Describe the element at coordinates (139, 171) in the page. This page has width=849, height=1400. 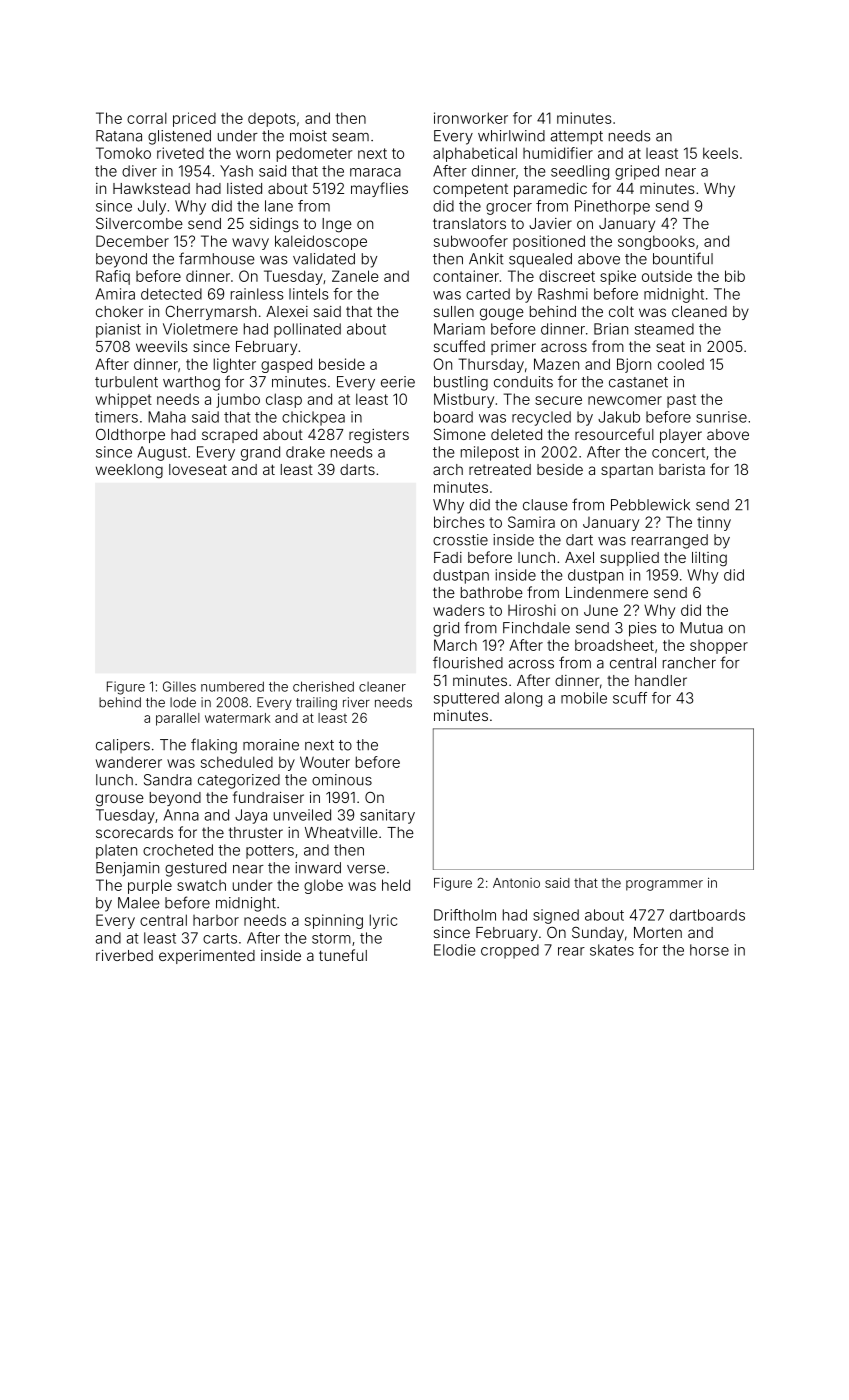
I see `diver` at that location.
